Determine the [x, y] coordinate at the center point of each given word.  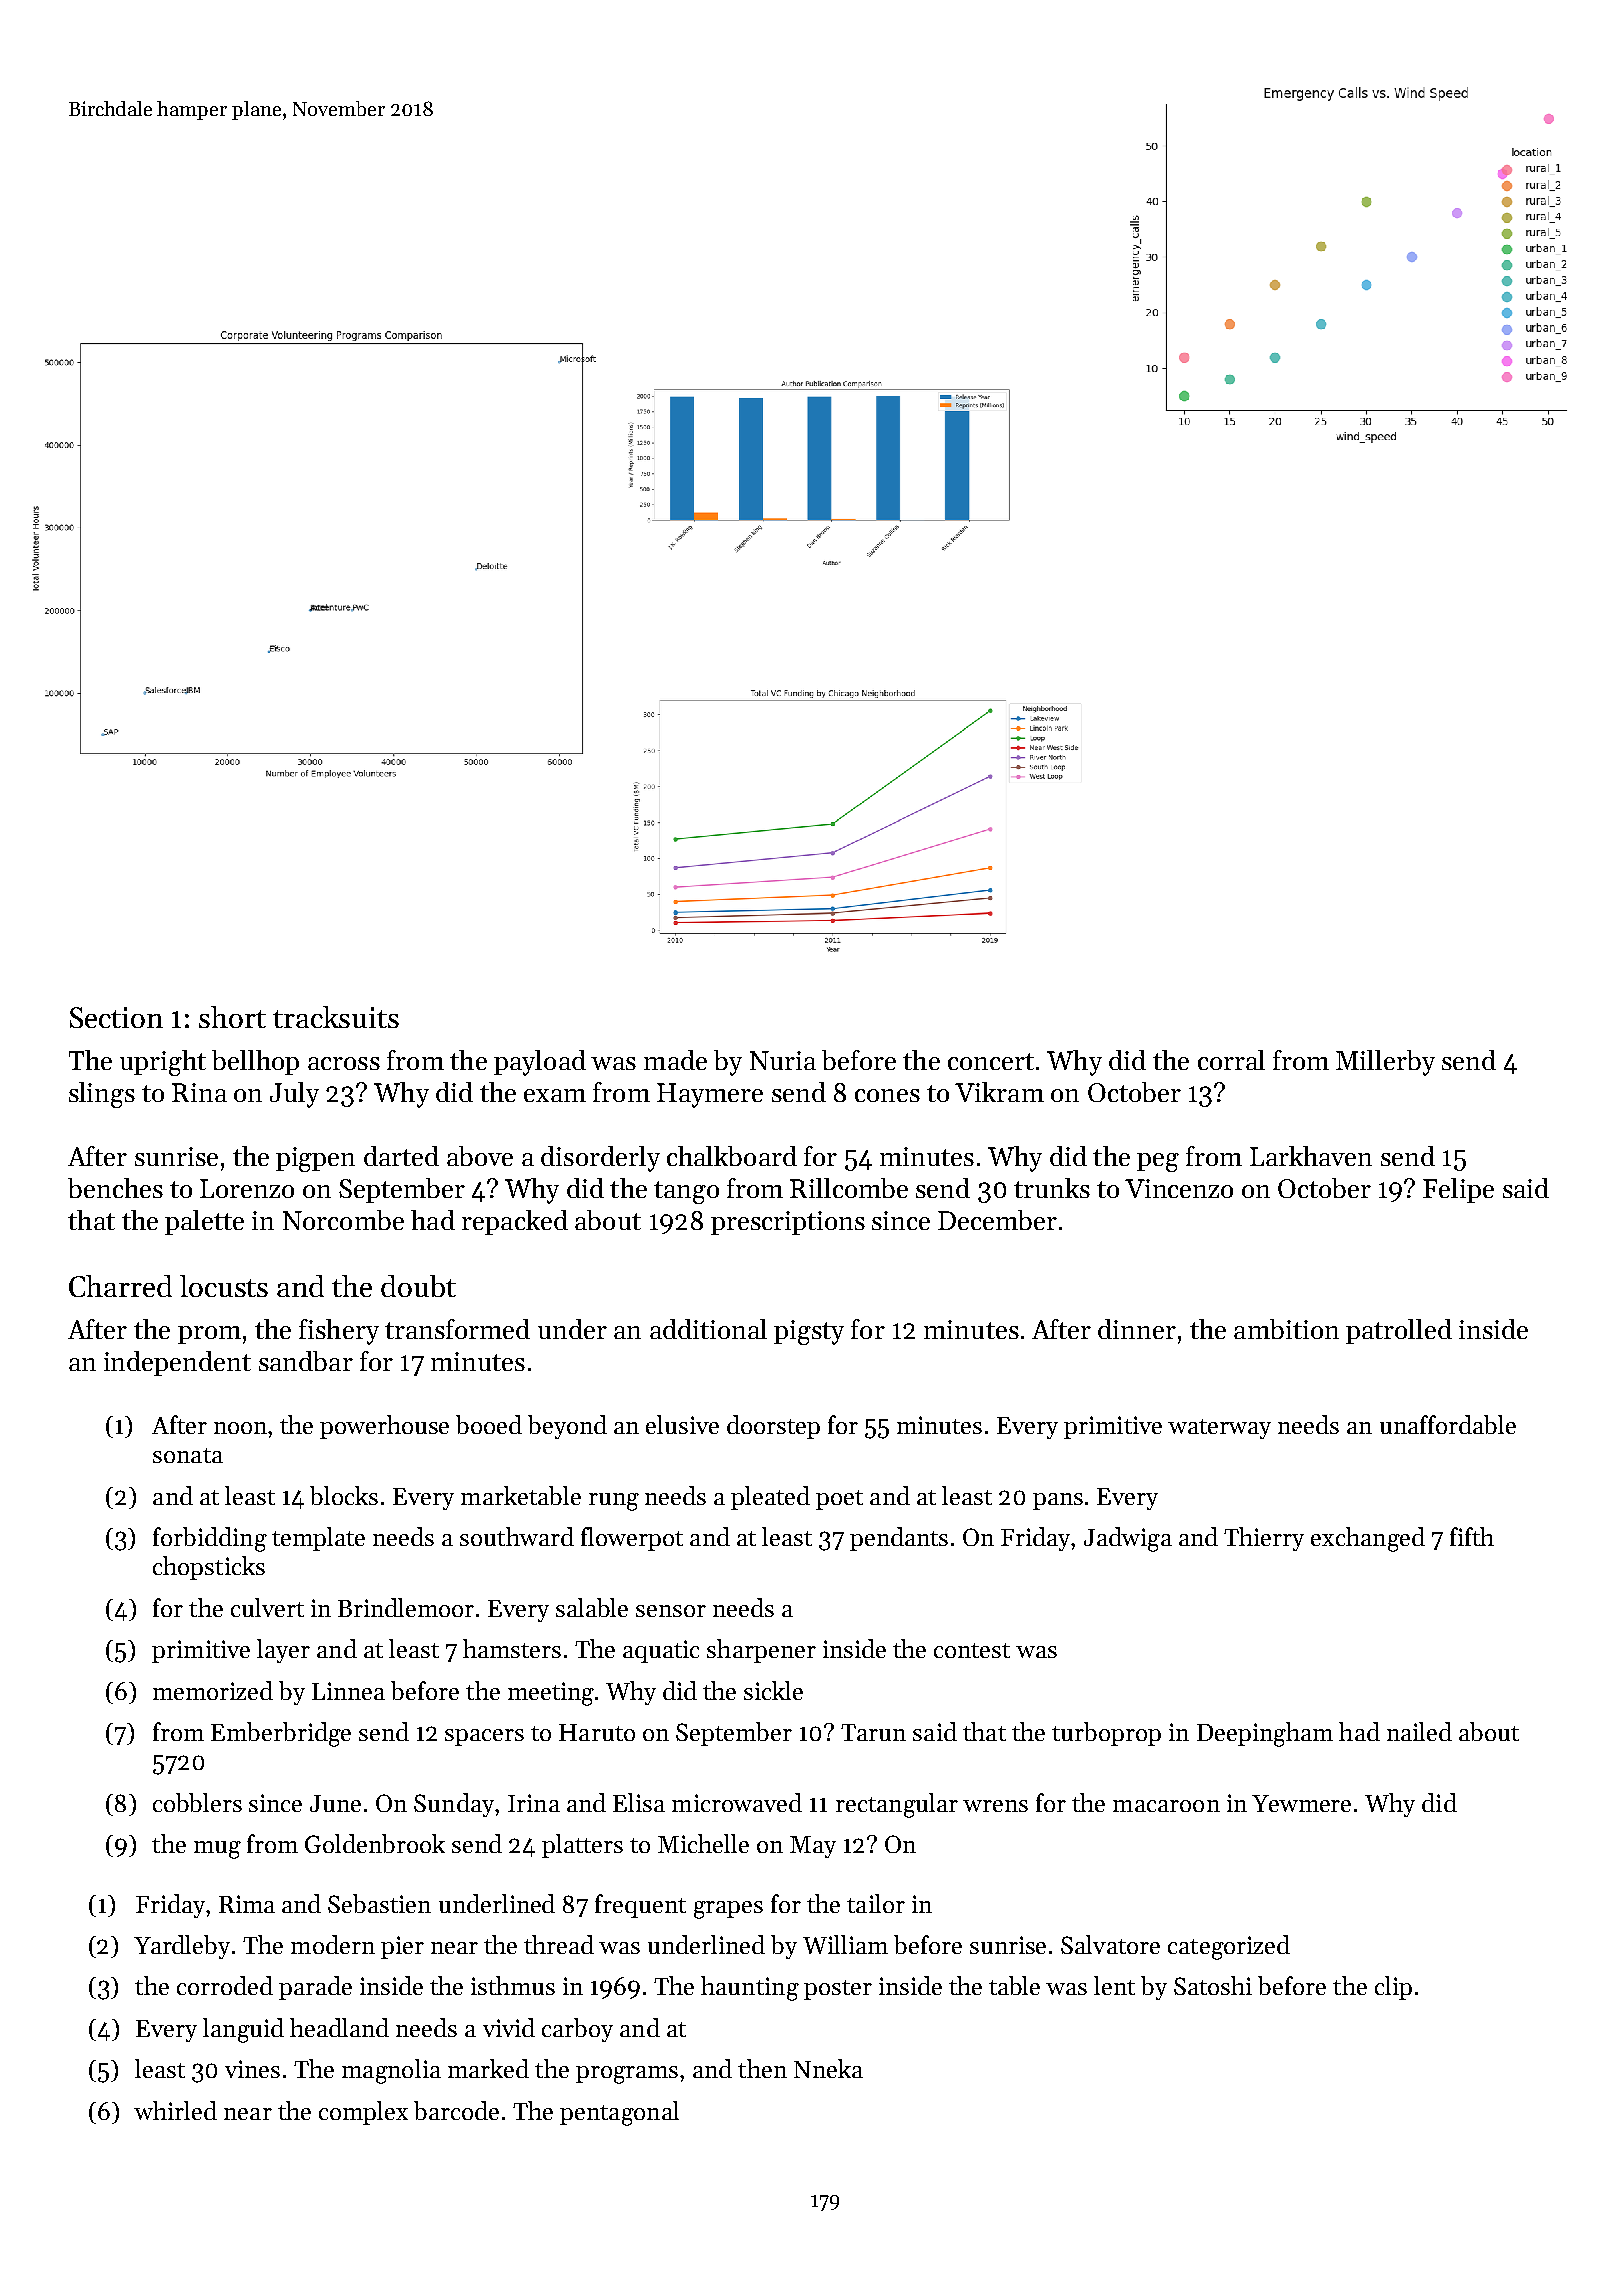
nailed [1419, 1731]
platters [582, 1846]
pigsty [809, 1332]
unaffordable [1448, 1424]
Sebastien [379, 1903]
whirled [175, 2110]
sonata [188, 1455]
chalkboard [732, 1156]
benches [115, 1188]
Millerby [1385, 1063]
